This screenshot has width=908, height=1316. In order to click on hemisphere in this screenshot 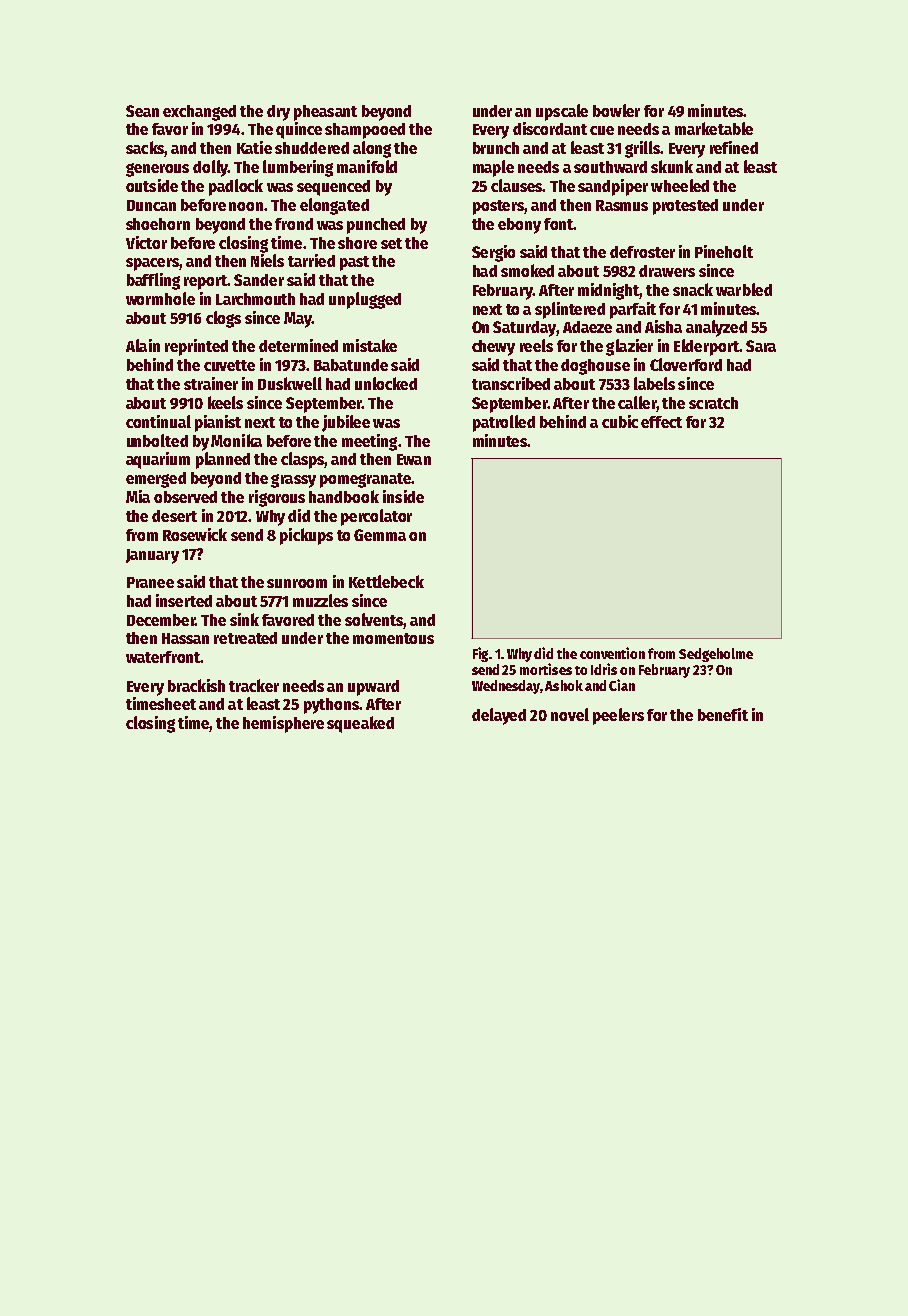, I will do `click(283, 724)`.
